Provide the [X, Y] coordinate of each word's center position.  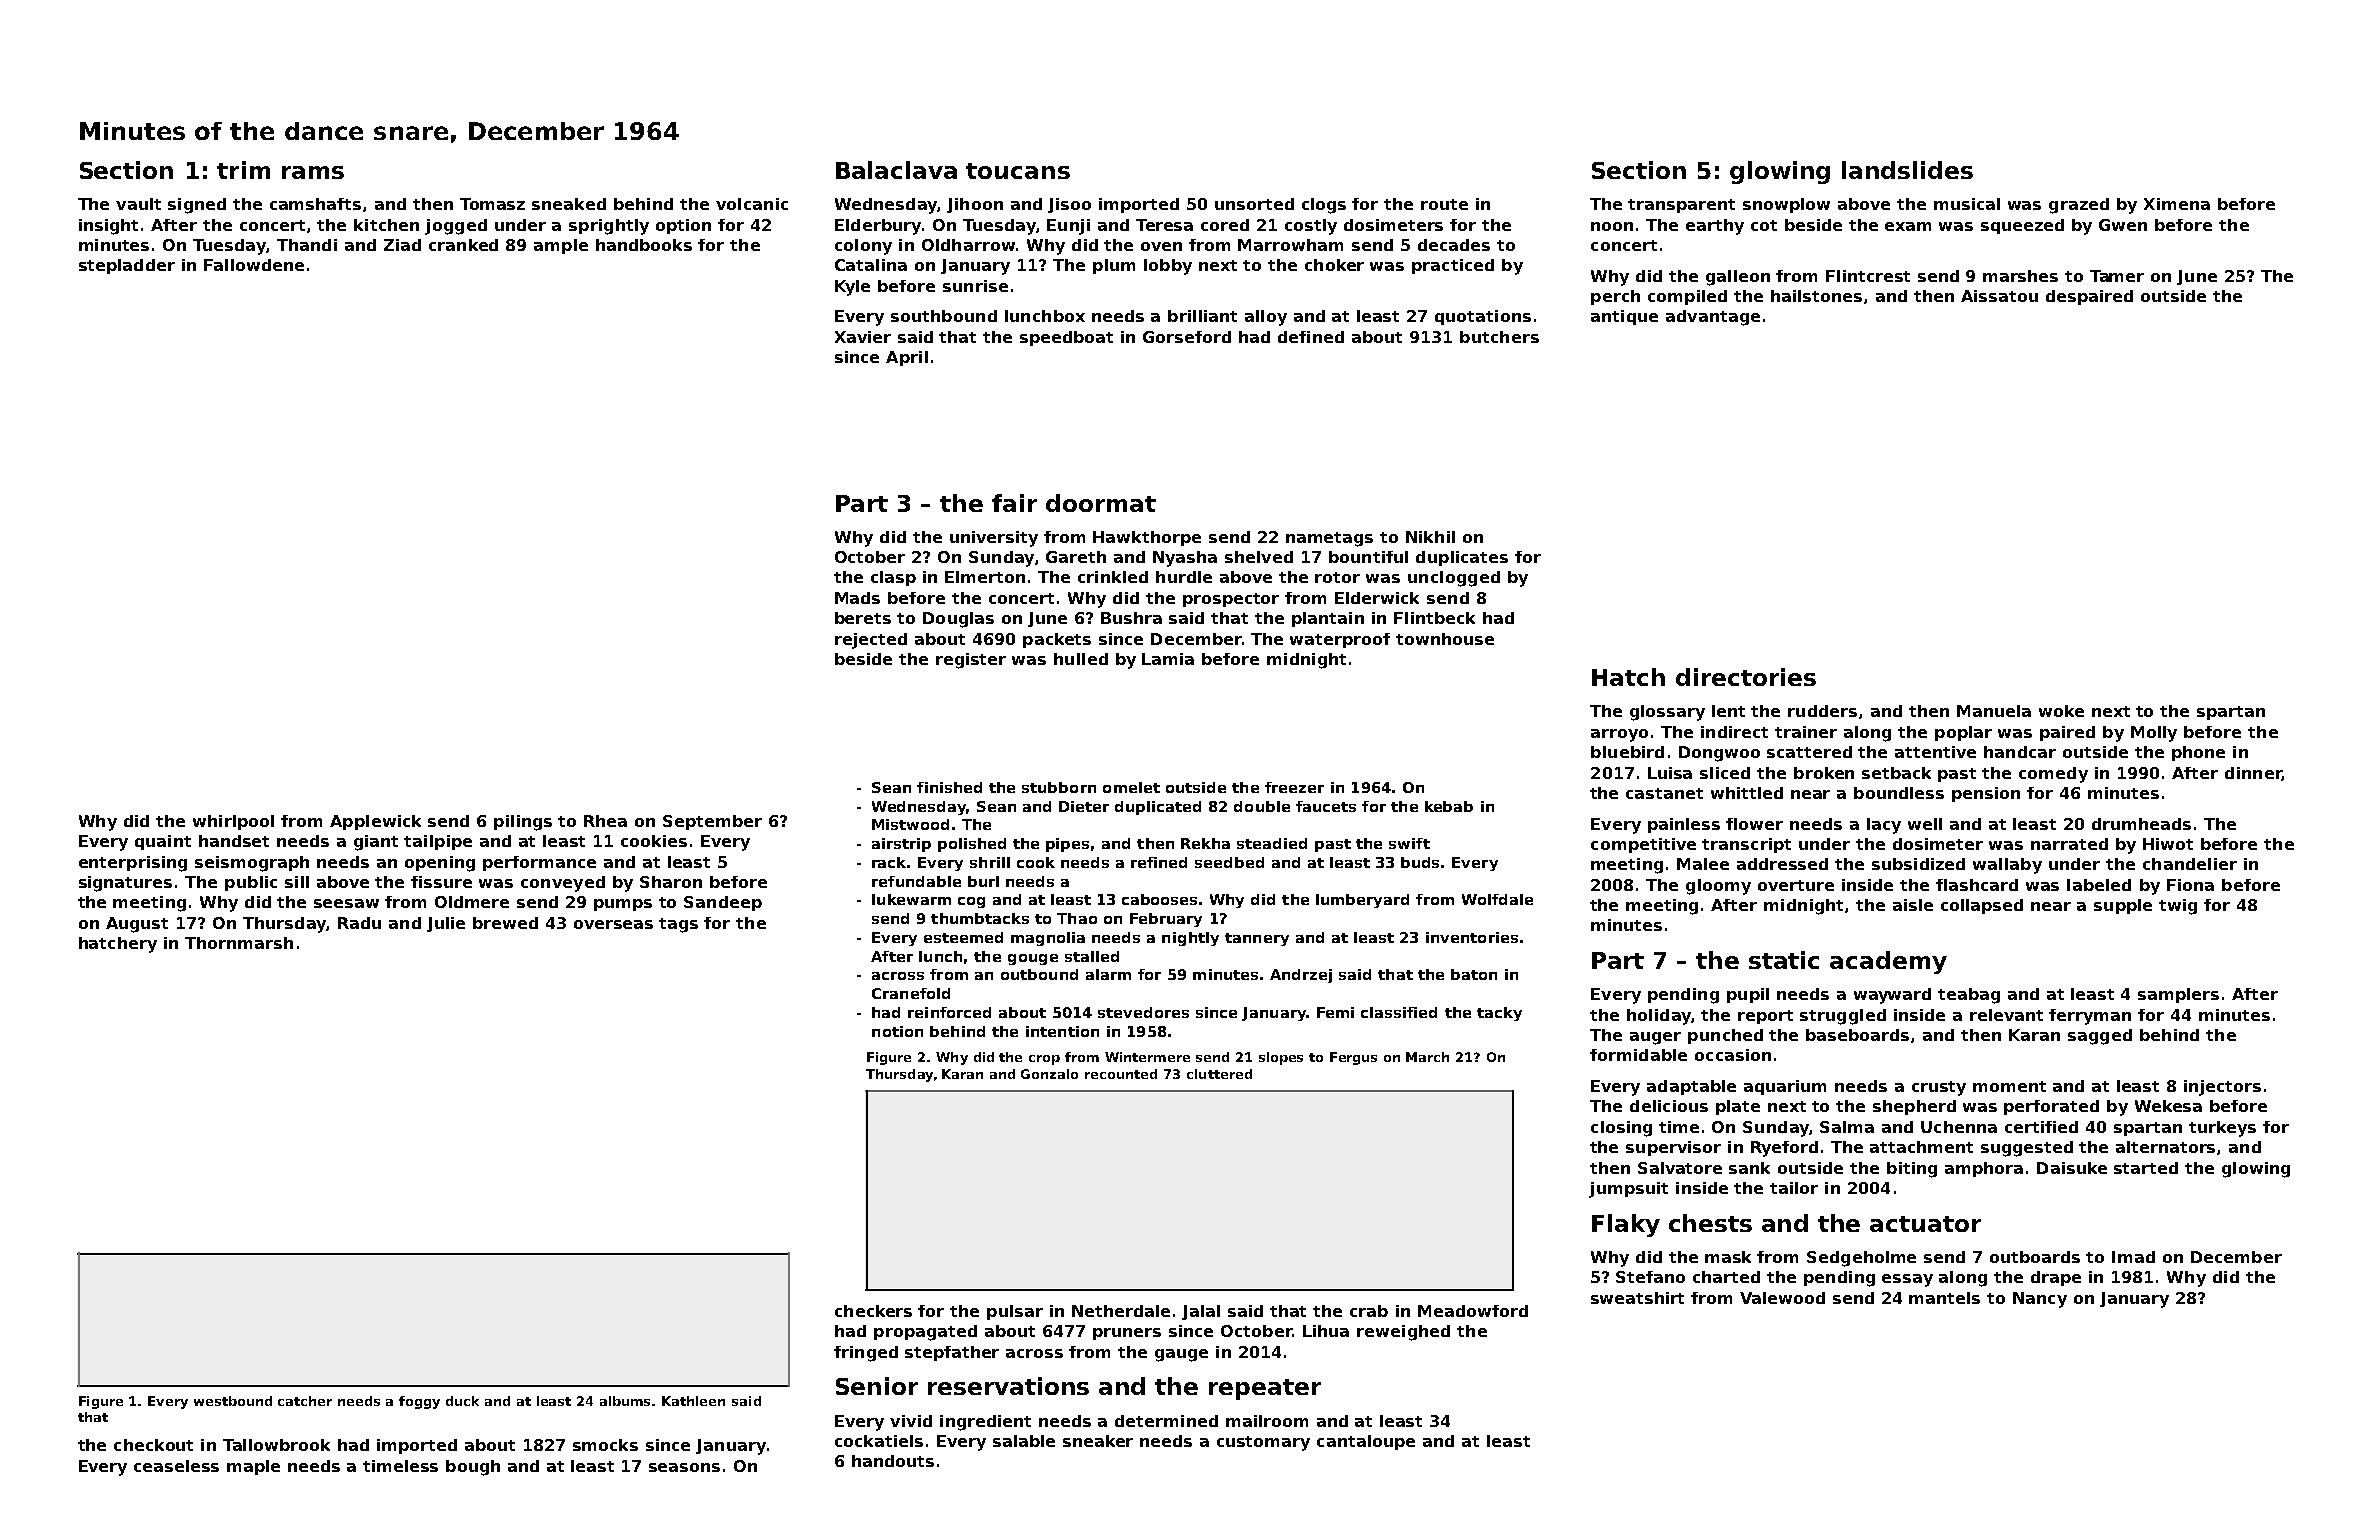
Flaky [1626, 1225]
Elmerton [985, 577]
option [683, 226]
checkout [153, 1445]
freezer [1294, 787]
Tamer [2117, 276]
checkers [873, 1311]
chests [1710, 1223]
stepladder [127, 266]
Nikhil [1430, 537]
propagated [925, 1333]
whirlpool [233, 822]
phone [2198, 753]
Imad [2133, 1257]
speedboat [1066, 338]
